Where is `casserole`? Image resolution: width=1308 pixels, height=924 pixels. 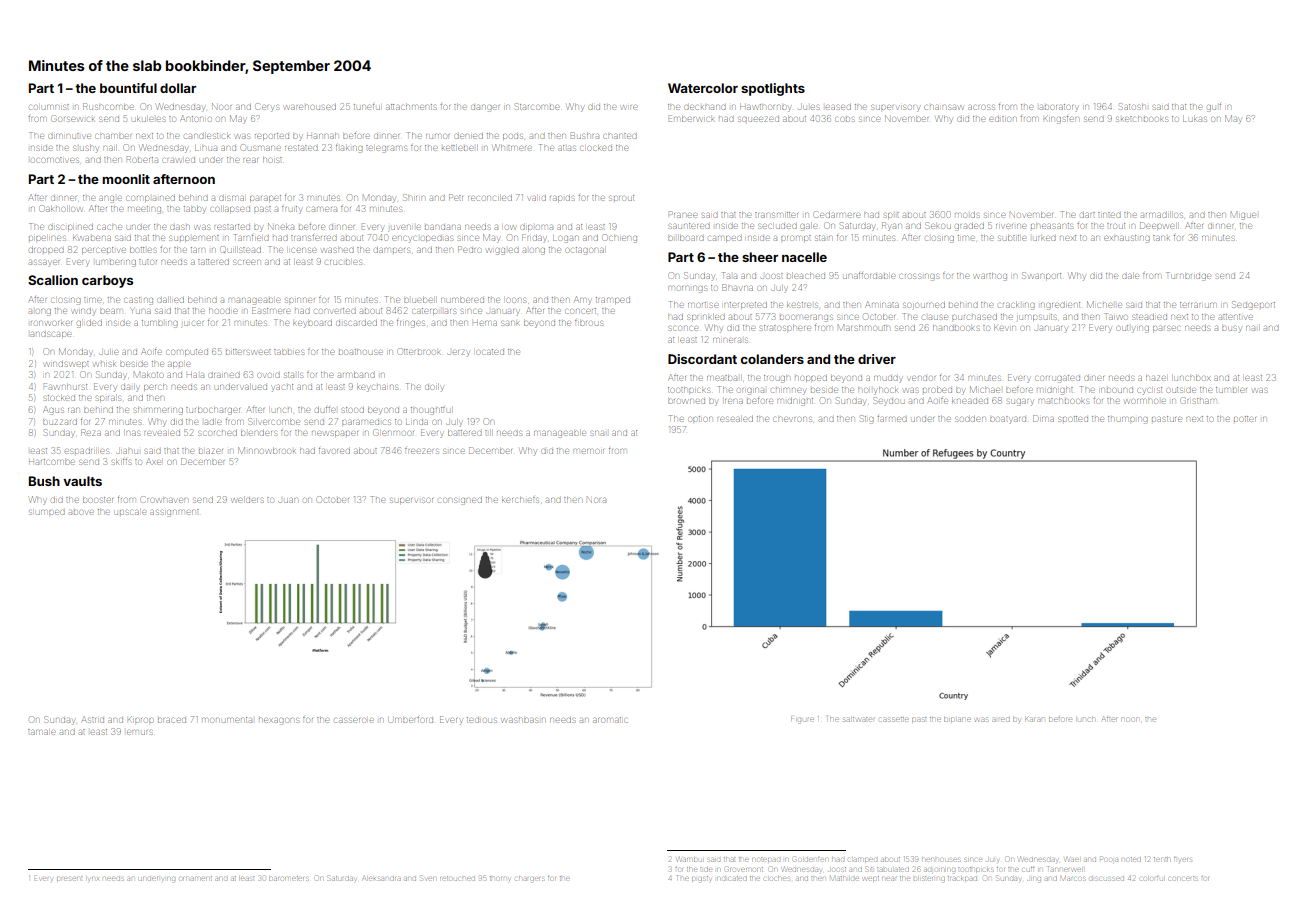 casserole is located at coordinates (353, 720).
